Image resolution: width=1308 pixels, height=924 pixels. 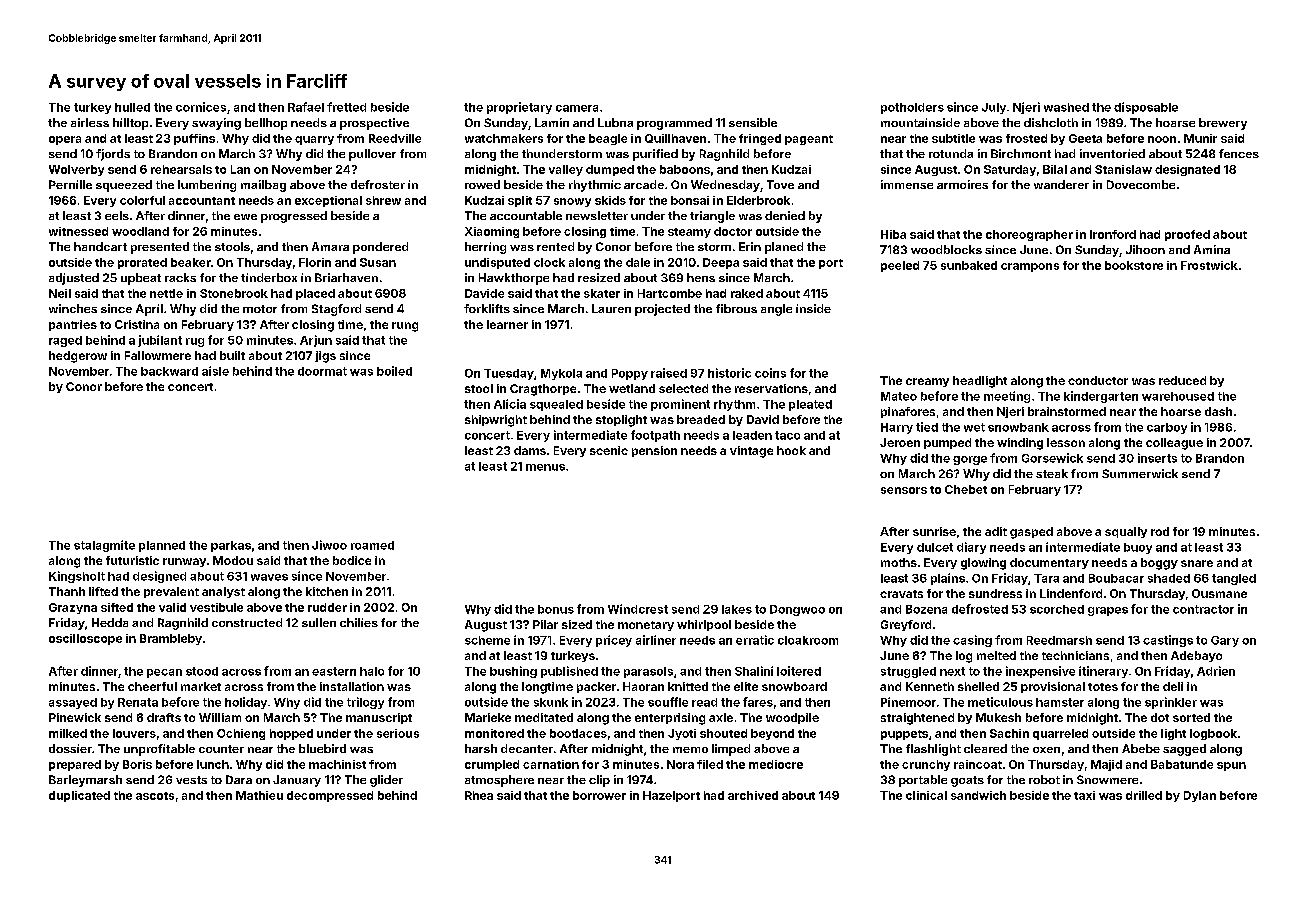 I want to click on inexpensive, so click(x=1040, y=672).
